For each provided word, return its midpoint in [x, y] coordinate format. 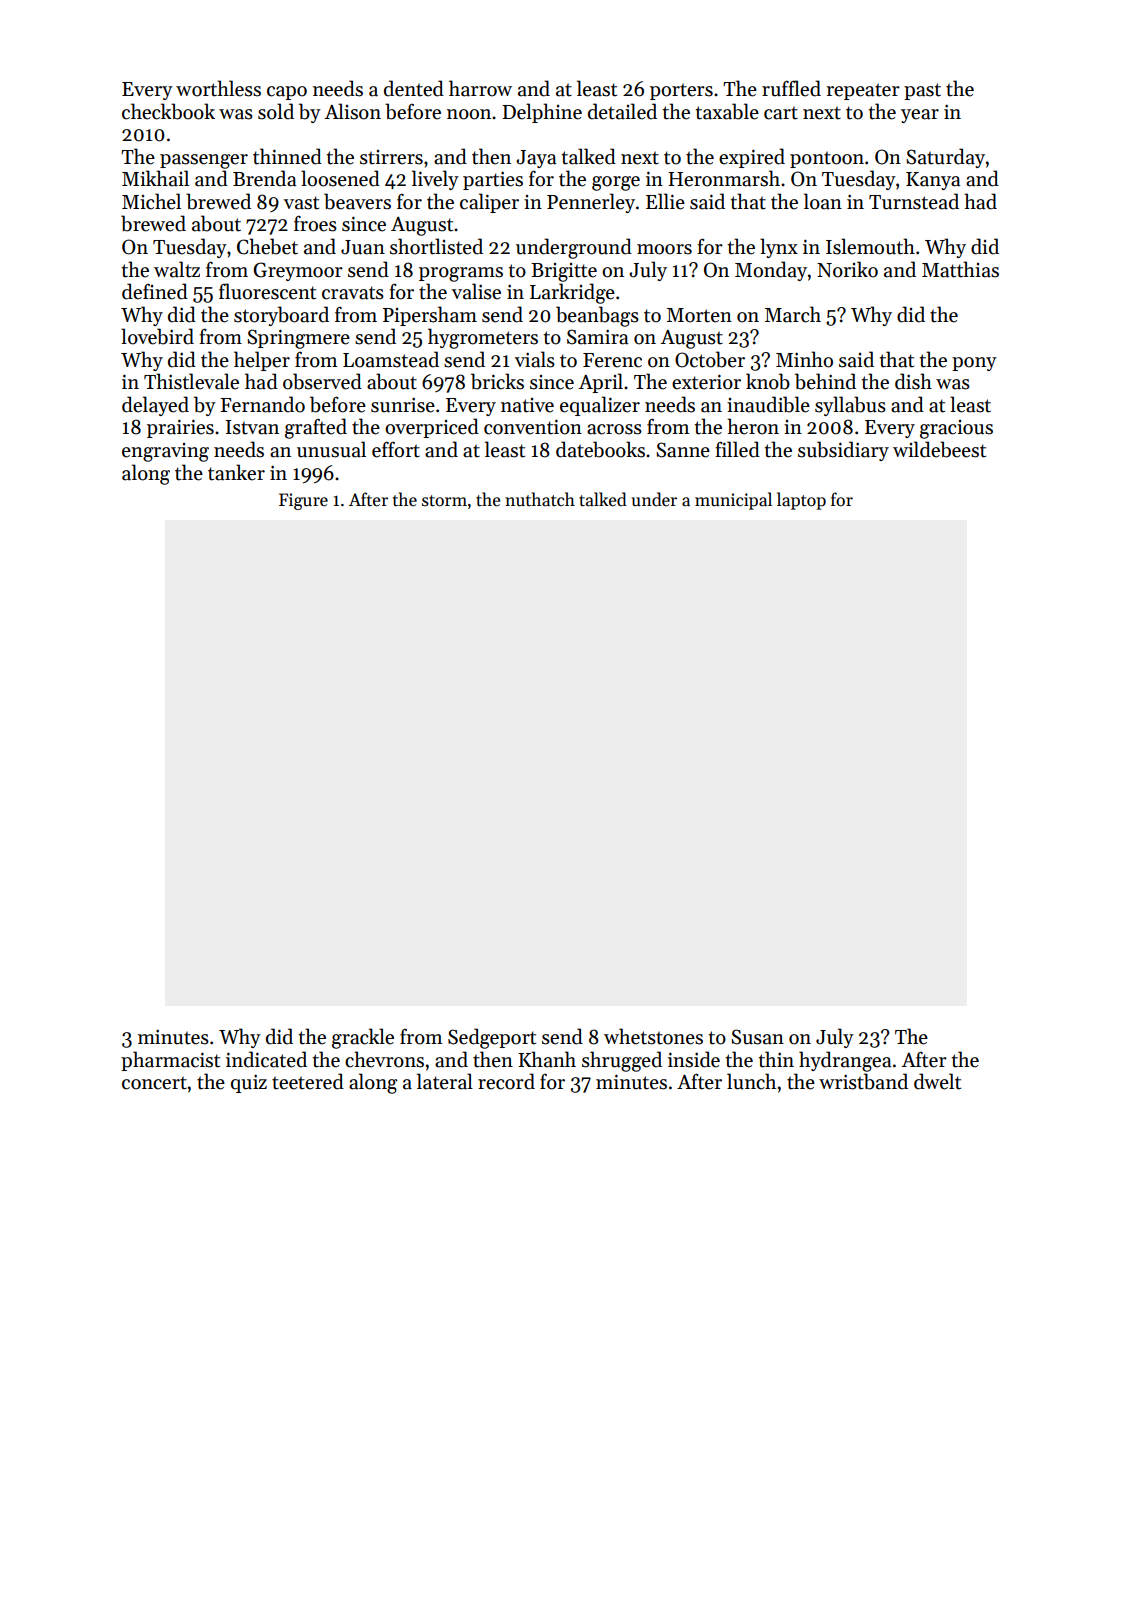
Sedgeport [492, 1038]
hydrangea [845, 1061]
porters [681, 91]
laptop [801, 501]
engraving [165, 452]
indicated [266, 1059]
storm [444, 501]
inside [694, 1059]
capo [287, 93]
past [922, 91]
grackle [363, 1038]
